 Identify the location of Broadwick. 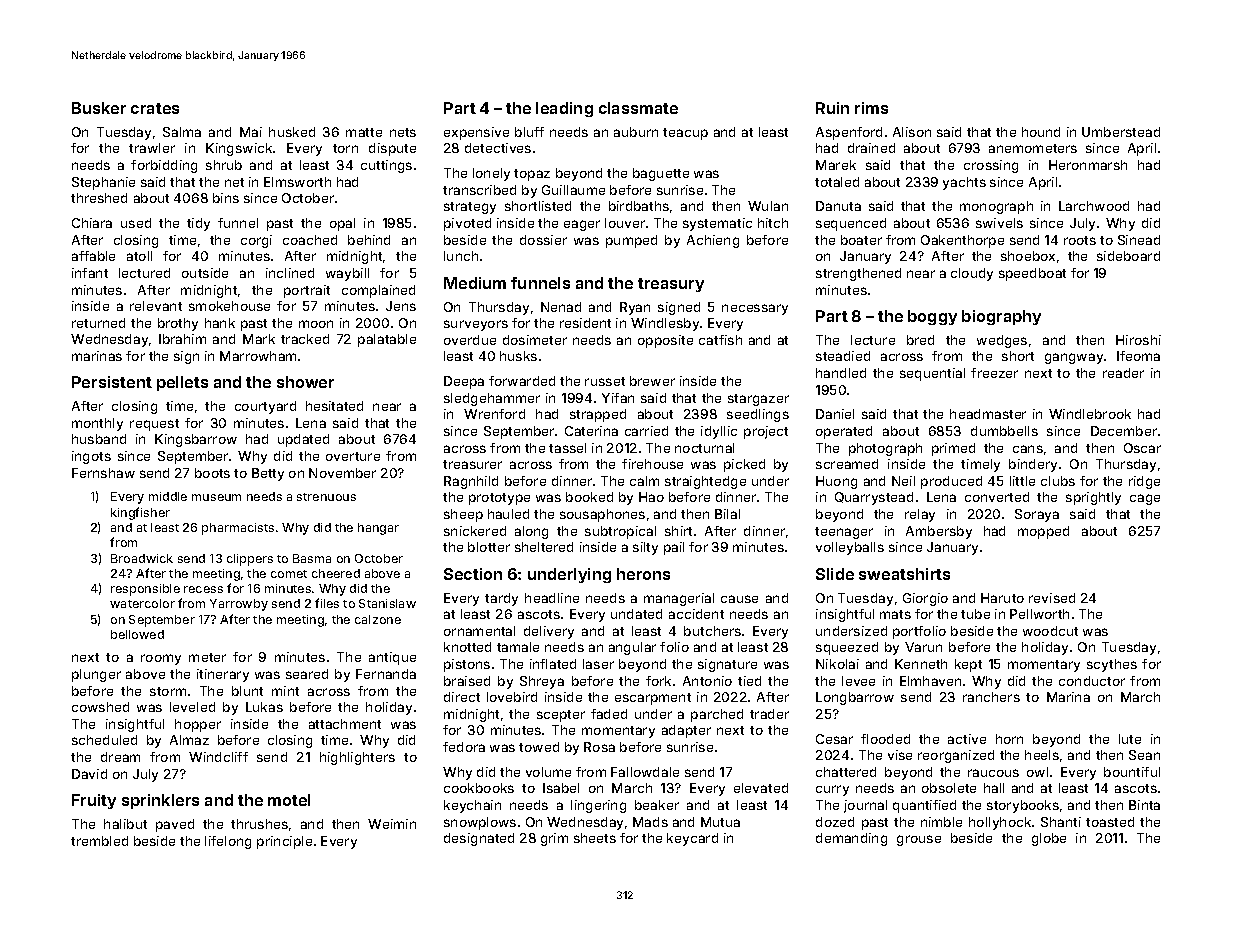
(142, 558).
